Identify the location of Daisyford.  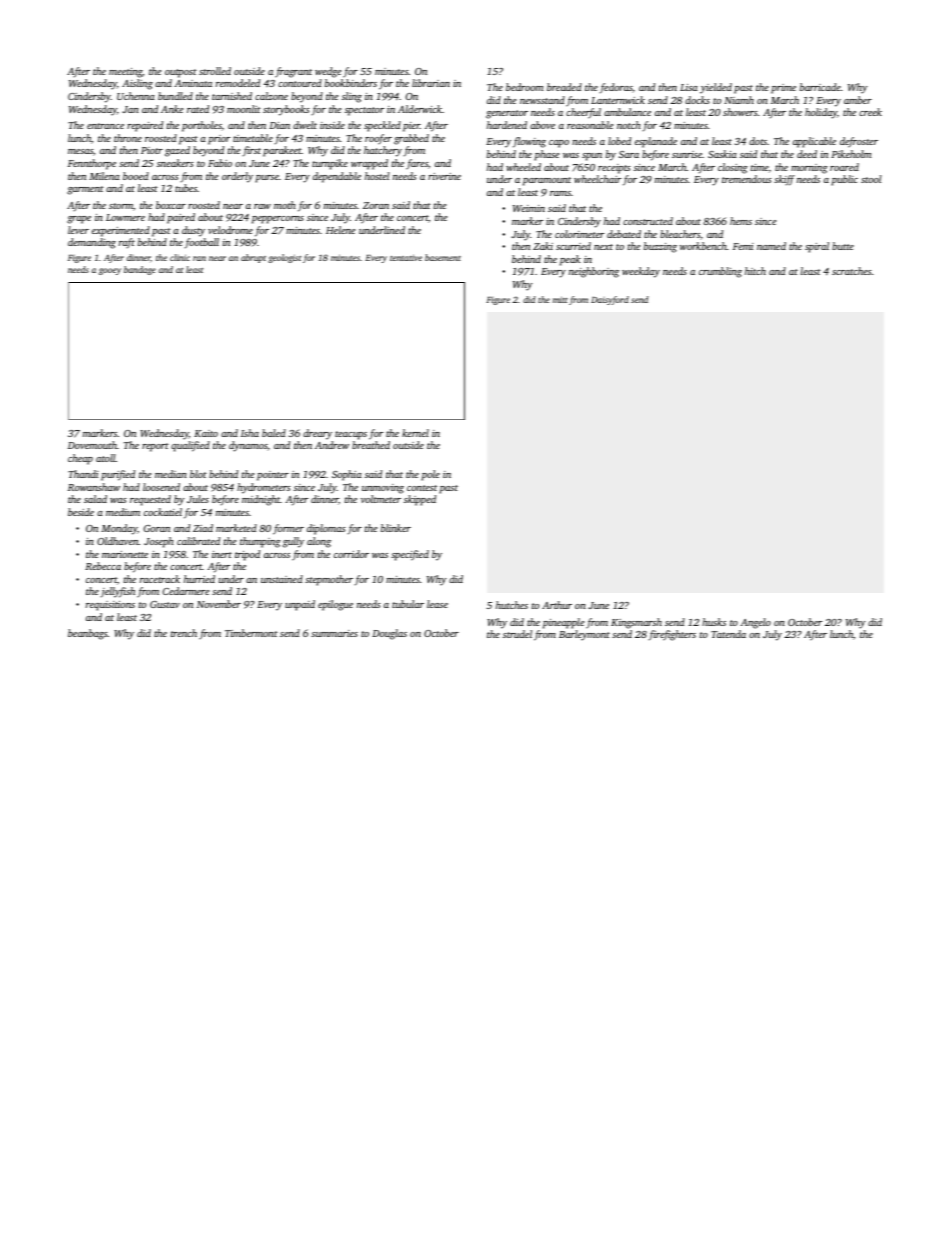
(610, 300).
